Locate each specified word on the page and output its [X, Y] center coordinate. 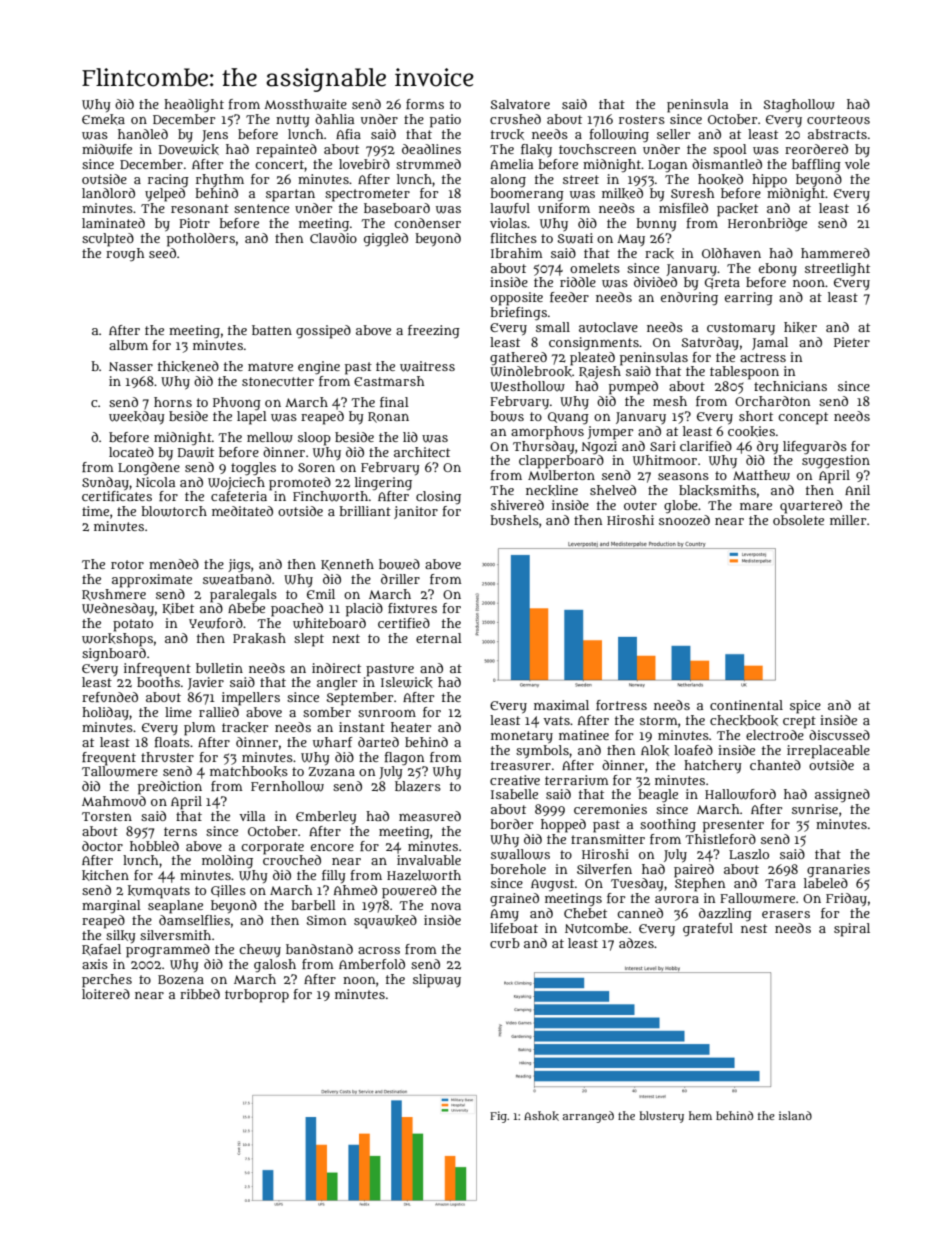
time [95, 511]
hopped [563, 826]
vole [857, 164]
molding [227, 861]
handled [143, 134]
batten [272, 330]
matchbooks [249, 771]
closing [438, 497]
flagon [404, 759]
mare [756, 506]
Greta [722, 283]
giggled [386, 240]
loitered [106, 994]
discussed [839, 735]
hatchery [713, 766]
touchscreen [597, 149]
